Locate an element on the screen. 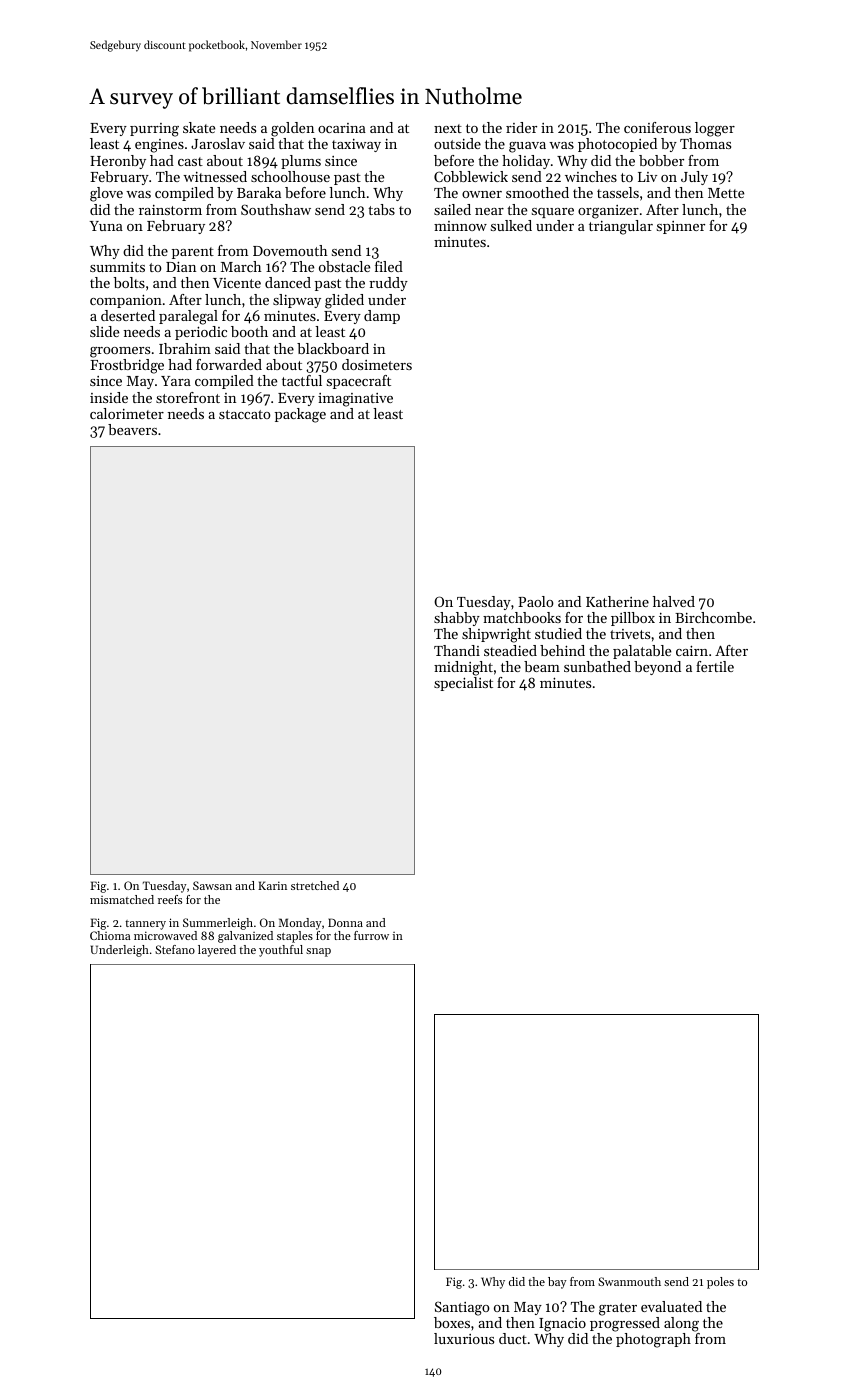  imaginative is located at coordinates (355, 400).
